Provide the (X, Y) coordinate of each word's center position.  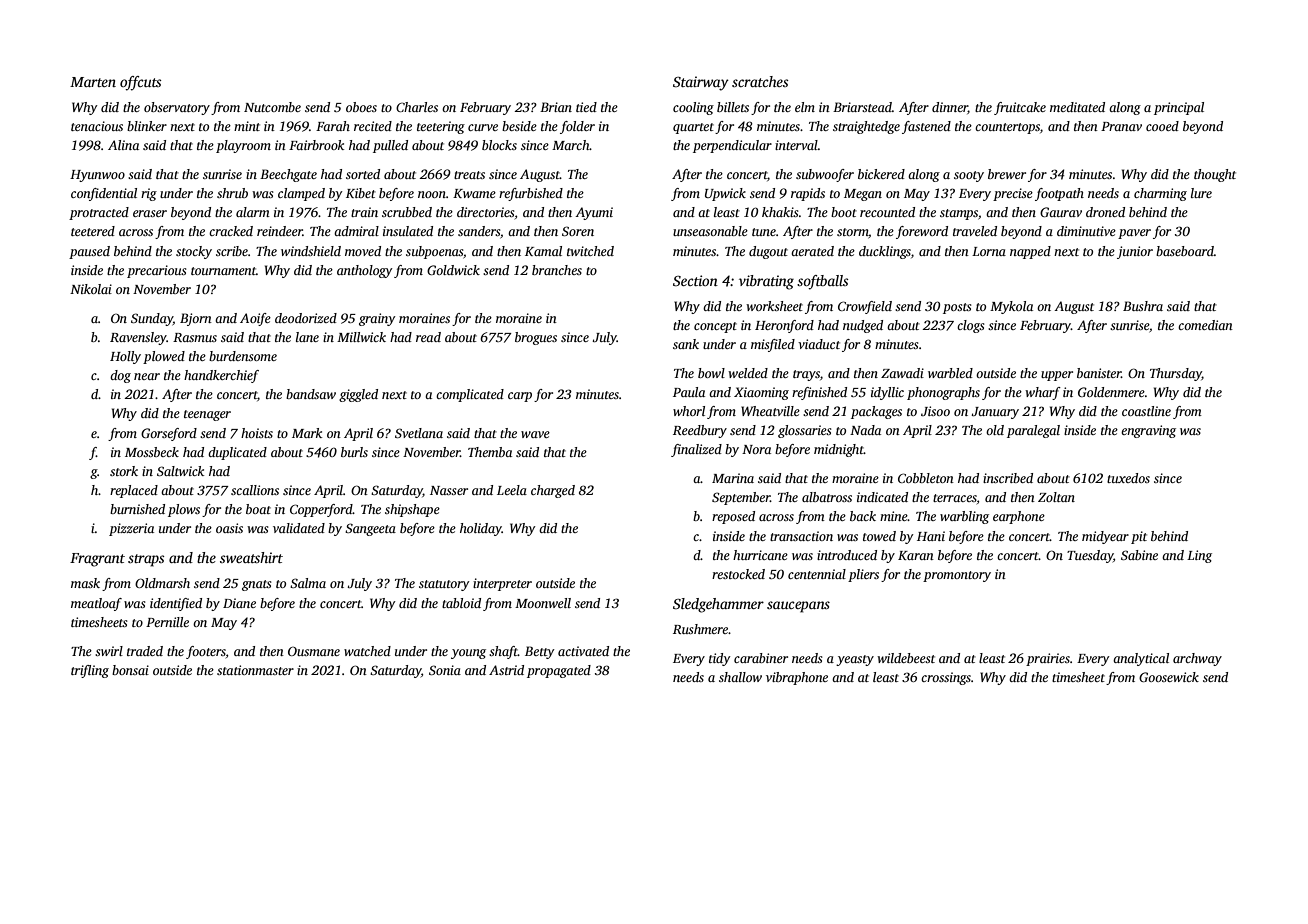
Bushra (1143, 306)
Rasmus (195, 337)
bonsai (130, 670)
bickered (881, 174)
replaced (134, 491)
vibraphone (797, 678)
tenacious (97, 126)
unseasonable (710, 231)
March (571, 145)
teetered (93, 231)
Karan (916, 555)
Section (695, 280)
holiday (481, 529)
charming (1160, 194)
